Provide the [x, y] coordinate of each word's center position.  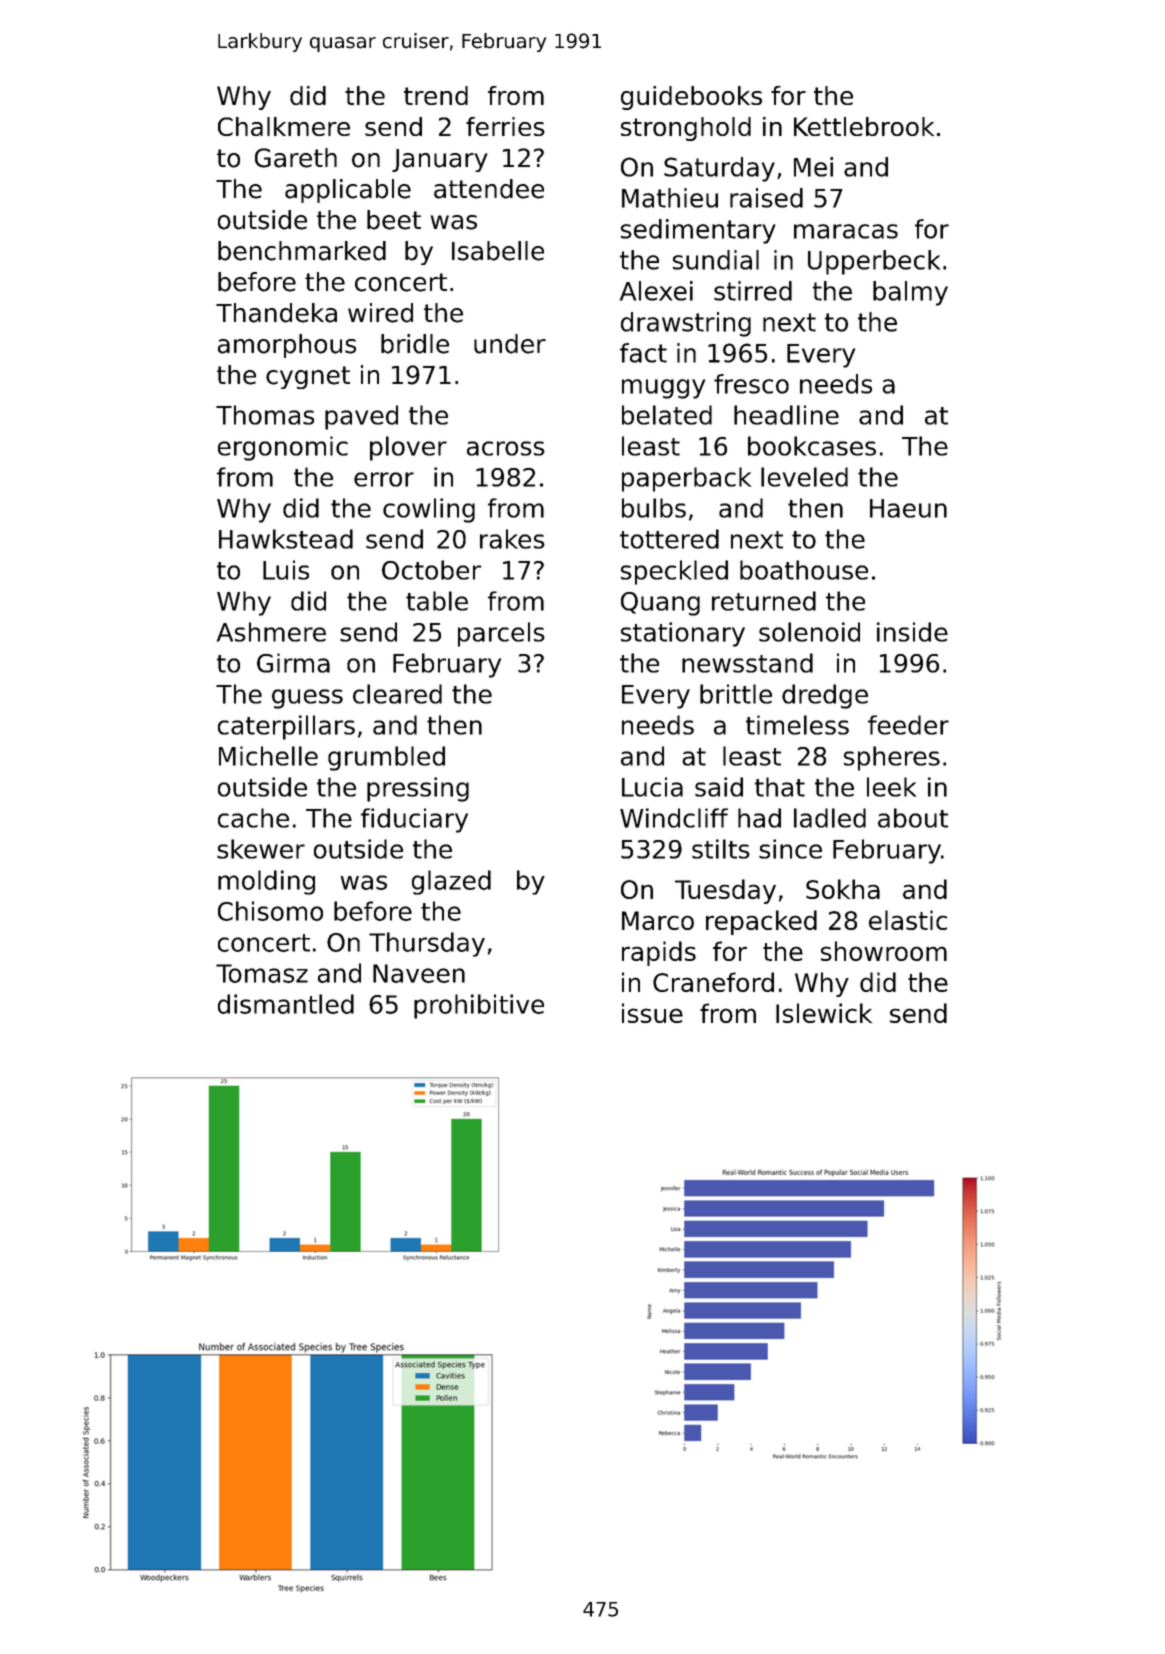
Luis [286, 570]
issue [652, 1013]
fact [643, 353]
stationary [683, 634]
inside [912, 632]
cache [253, 818]
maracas [846, 231]
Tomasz [262, 973]
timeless [797, 725]
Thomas [265, 415]
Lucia [652, 787]
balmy [910, 293]
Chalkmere [284, 126]
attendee [489, 189]
